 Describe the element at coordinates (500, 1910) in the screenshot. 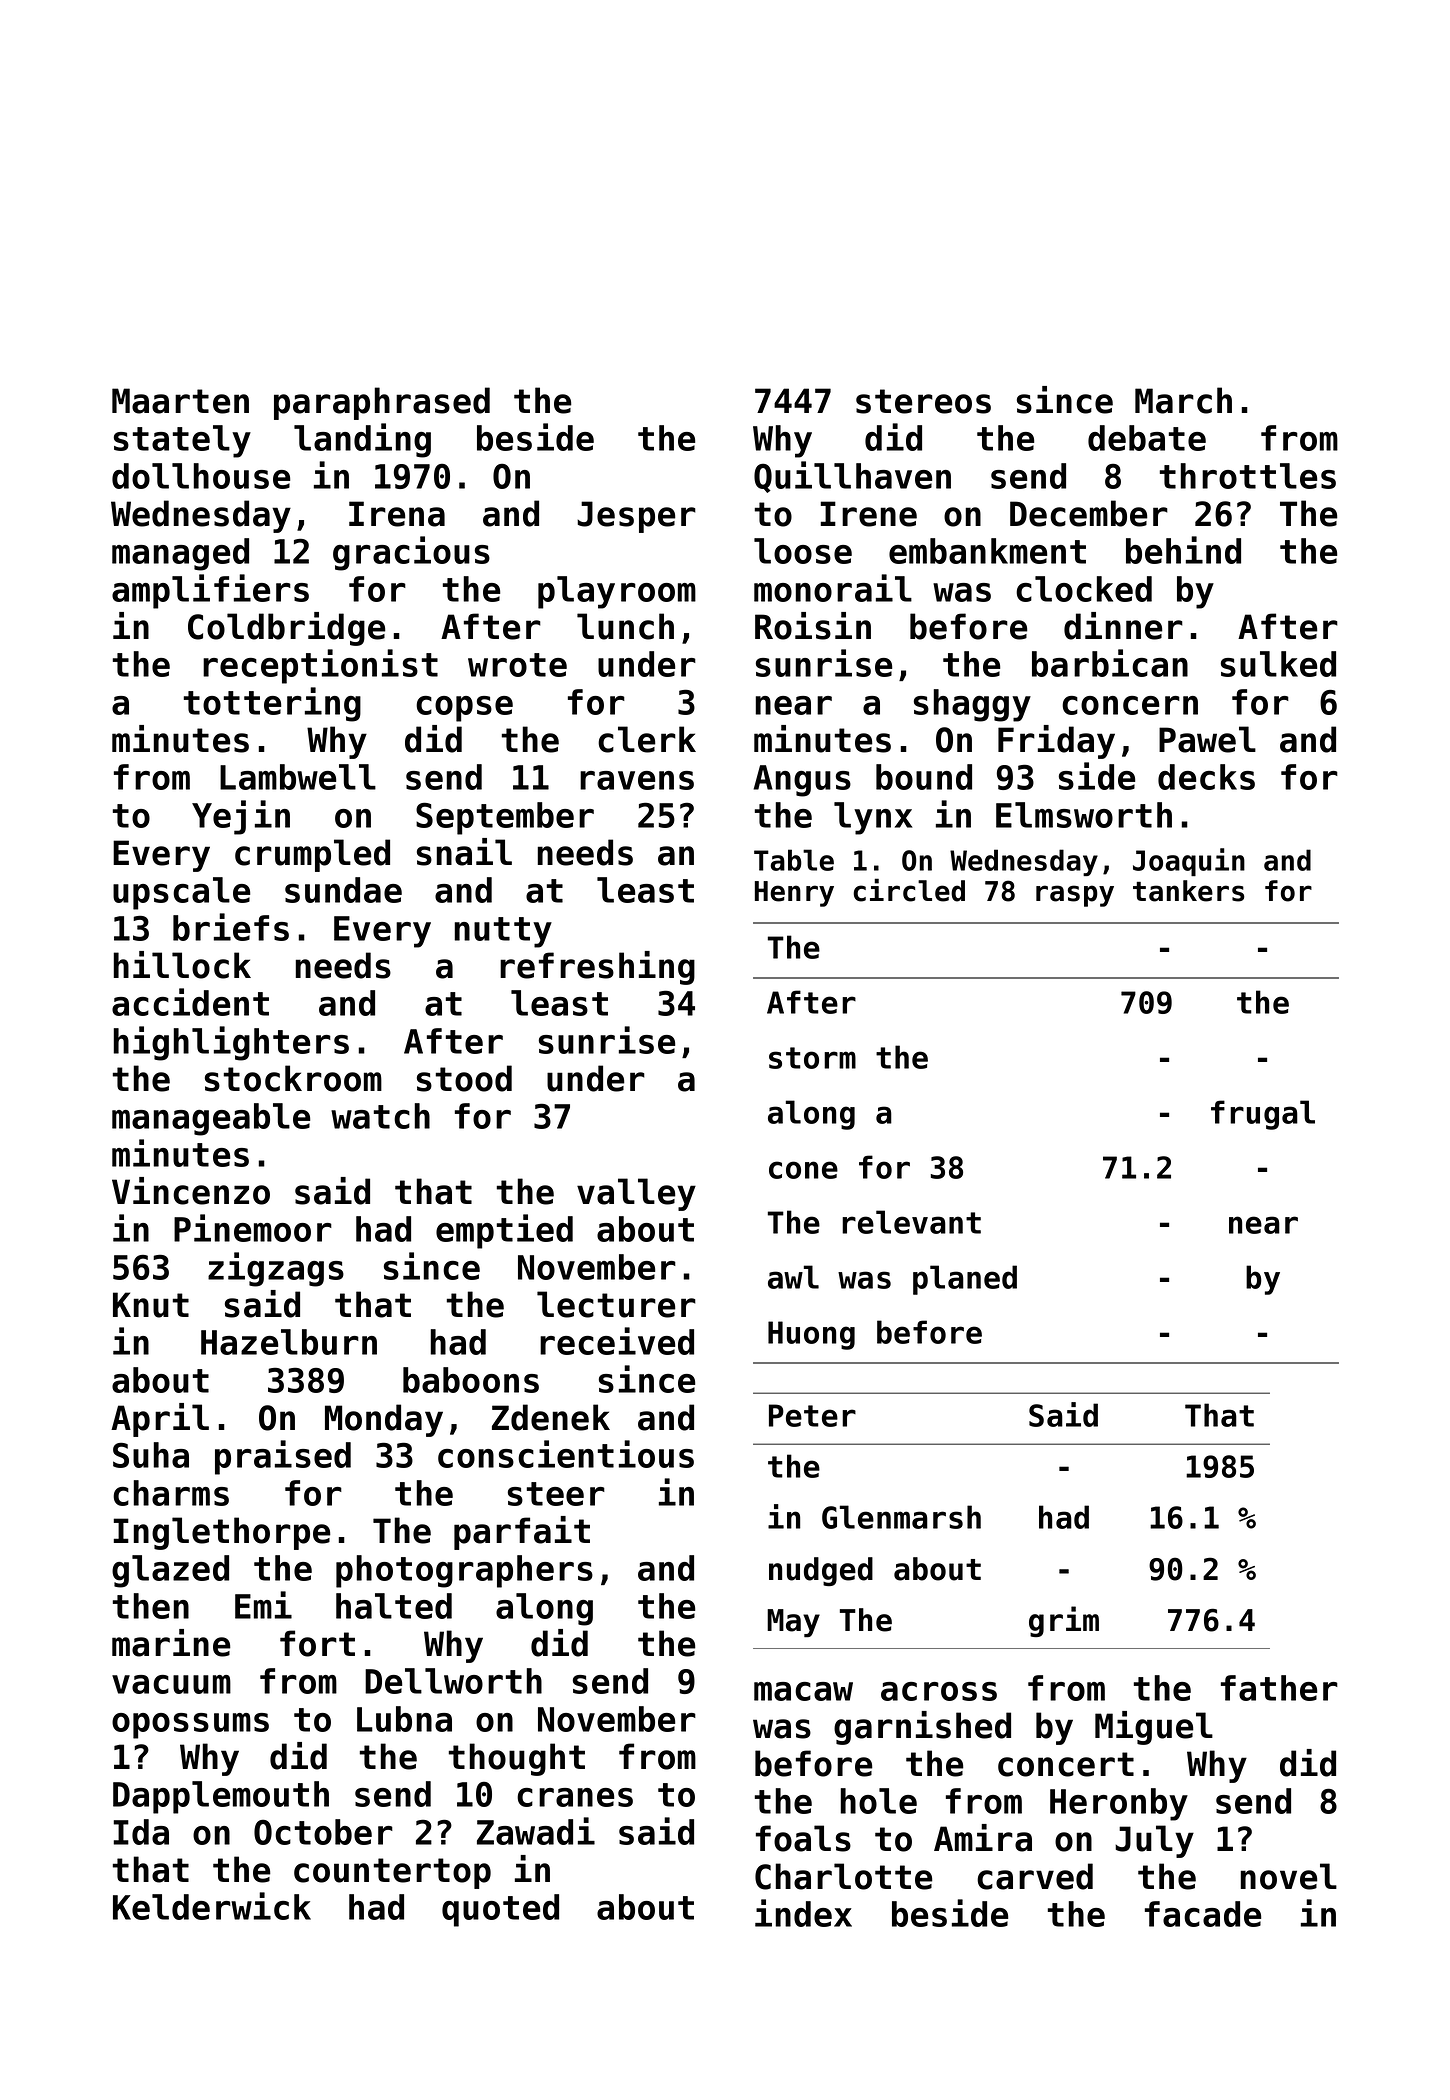

I see `quoted` at that location.
